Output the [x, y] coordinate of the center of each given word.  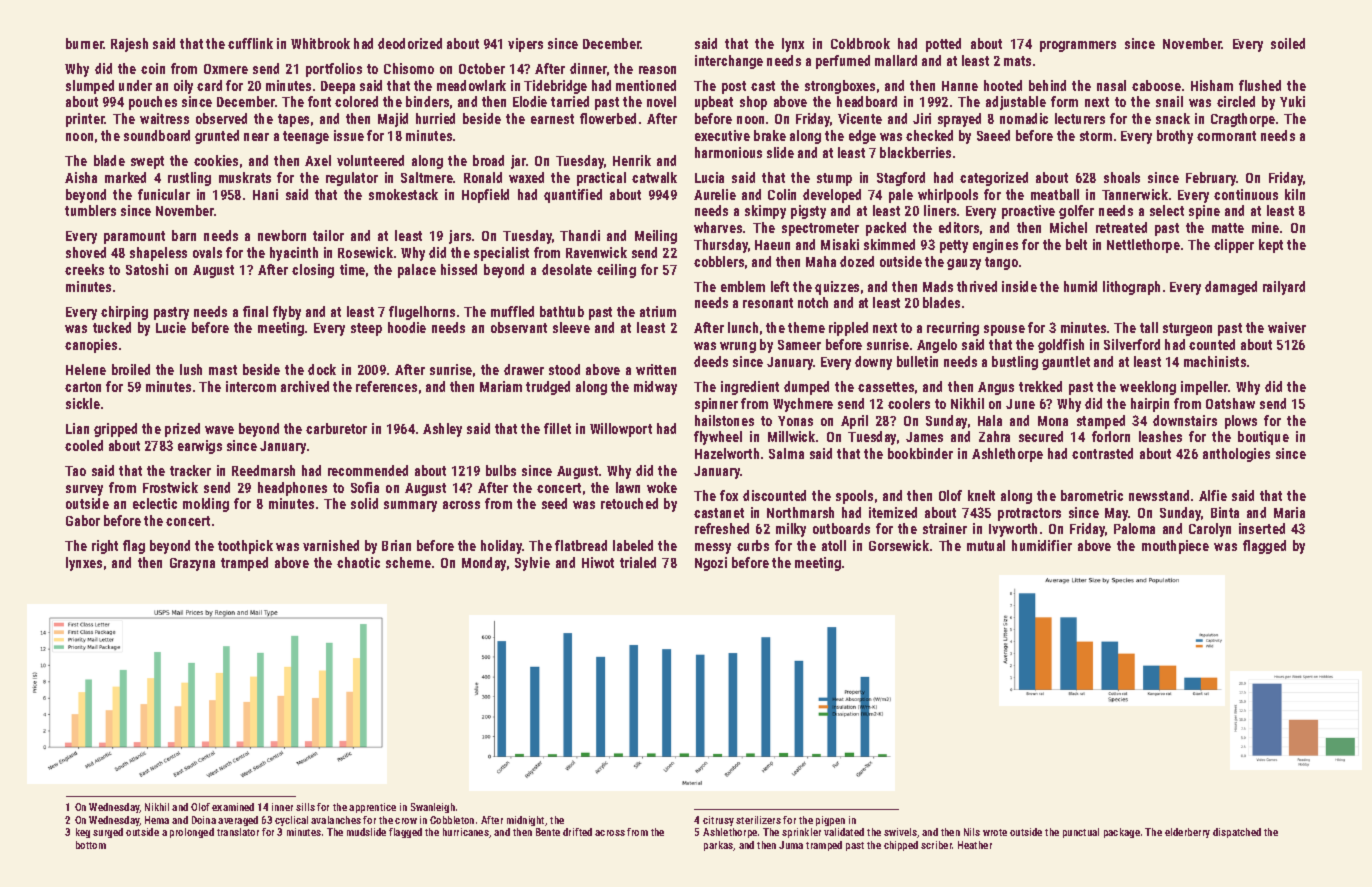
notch [813, 302]
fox [729, 495]
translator [238, 832]
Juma [791, 845]
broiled [131, 369]
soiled [1288, 43]
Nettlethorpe [1143, 246]
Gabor [83, 520]
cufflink [250, 43]
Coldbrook [860, 43]
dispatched [1237, 833]
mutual [986, 545]
